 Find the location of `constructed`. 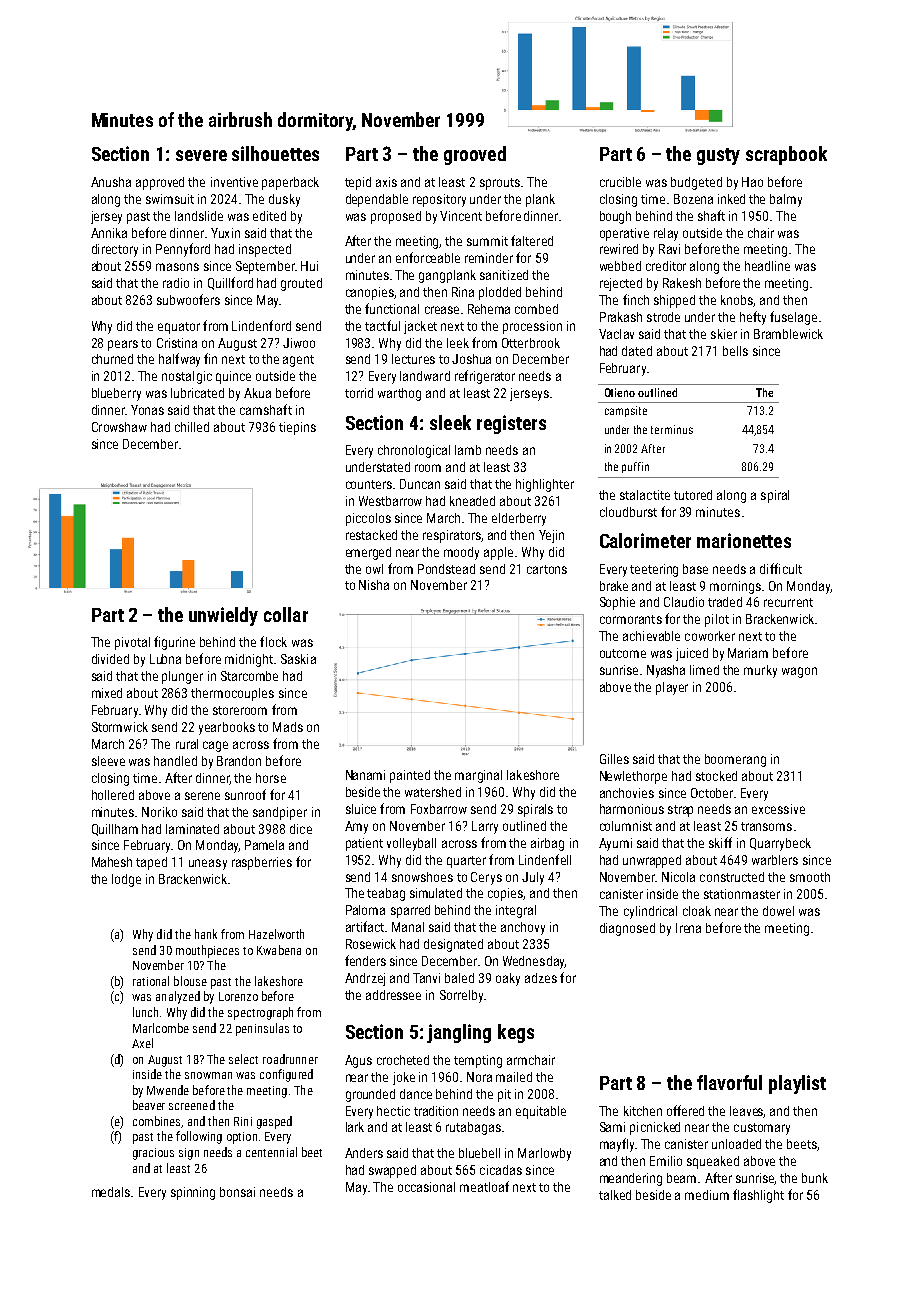

constructed is located at coordinates (732, 877).
